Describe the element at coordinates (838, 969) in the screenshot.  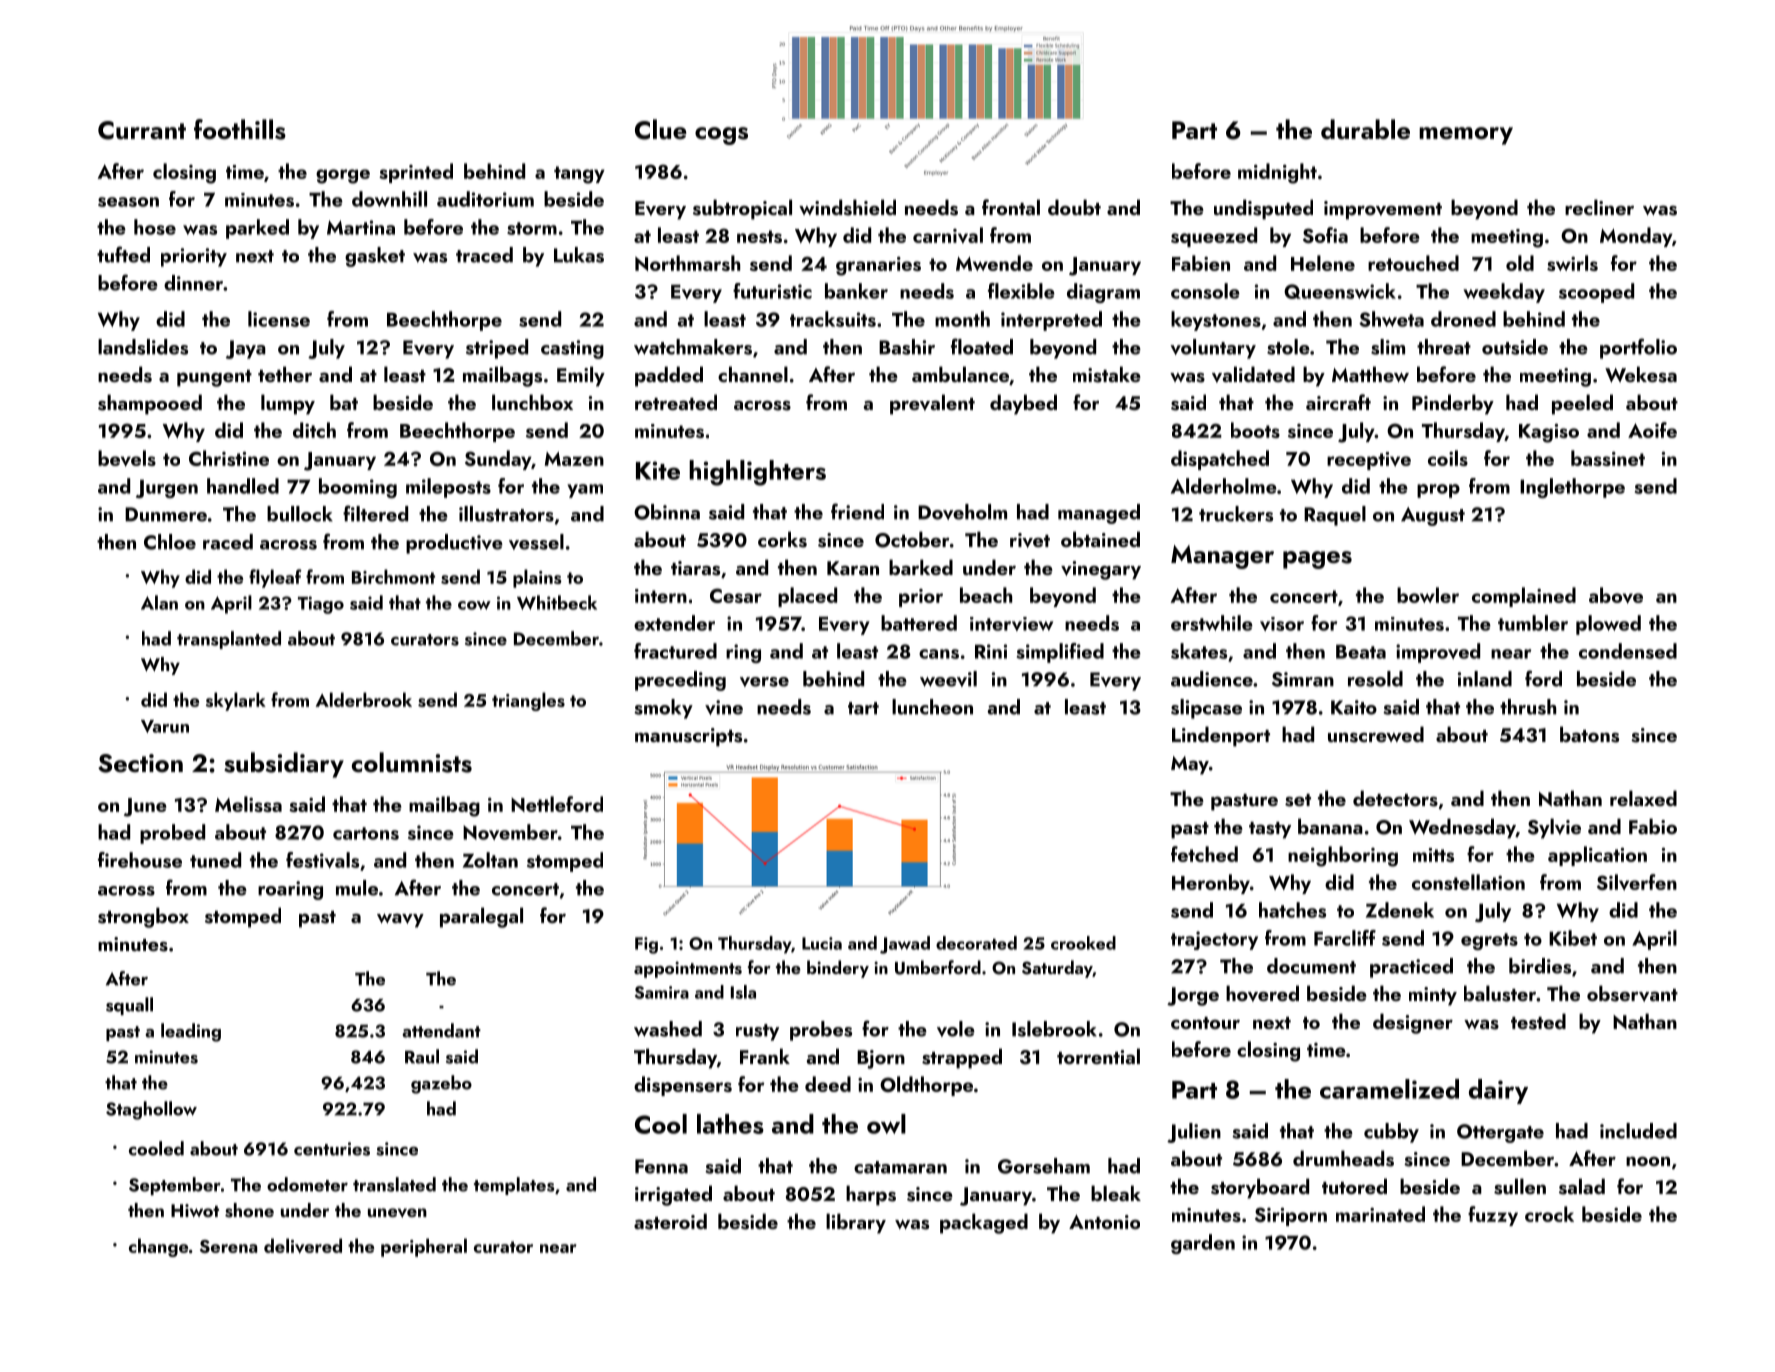
I see `bindery` at that location.
